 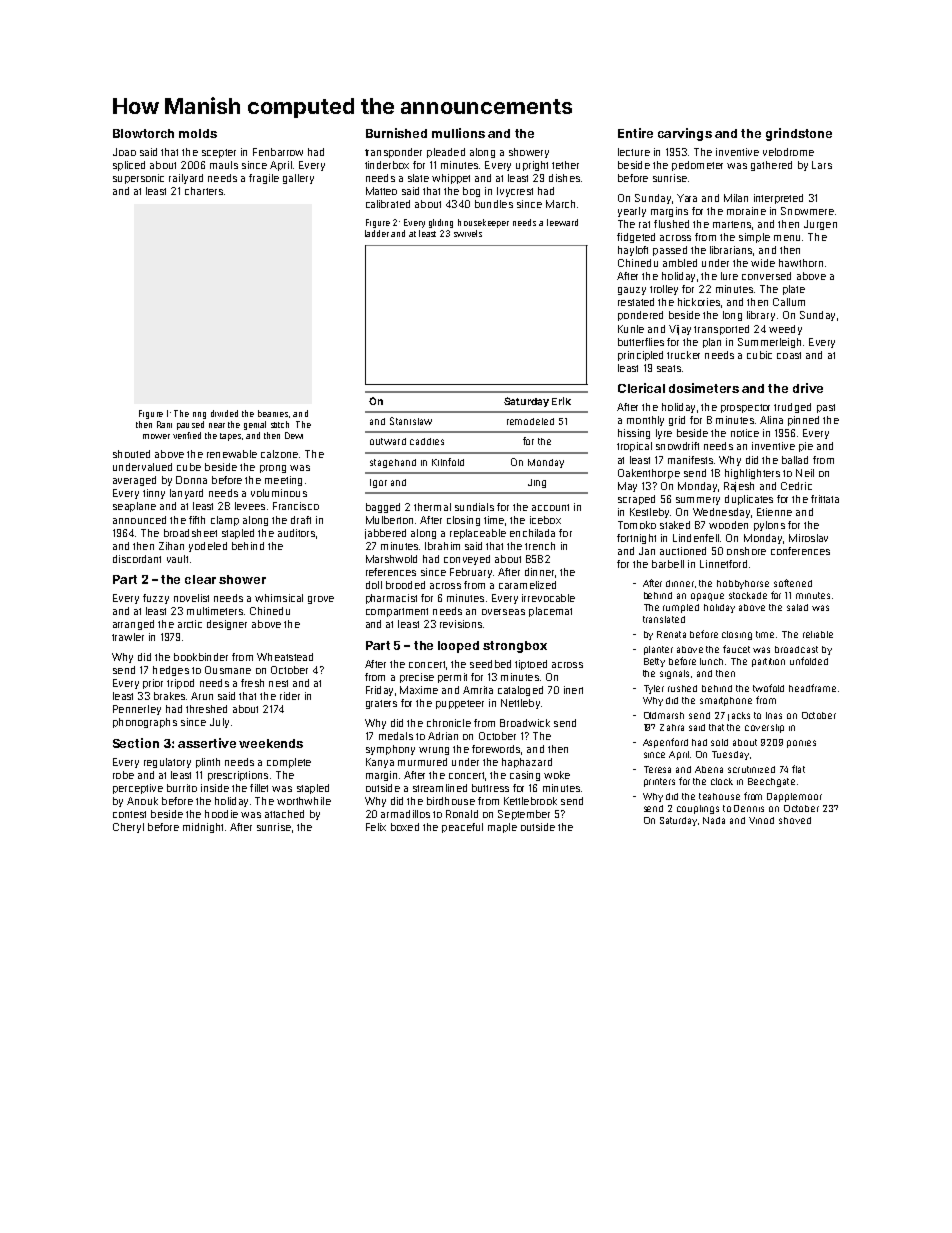 What do you see at coordinates (462, 828) in the document?
I see `peaceful` at bounding box center [462, 828].
